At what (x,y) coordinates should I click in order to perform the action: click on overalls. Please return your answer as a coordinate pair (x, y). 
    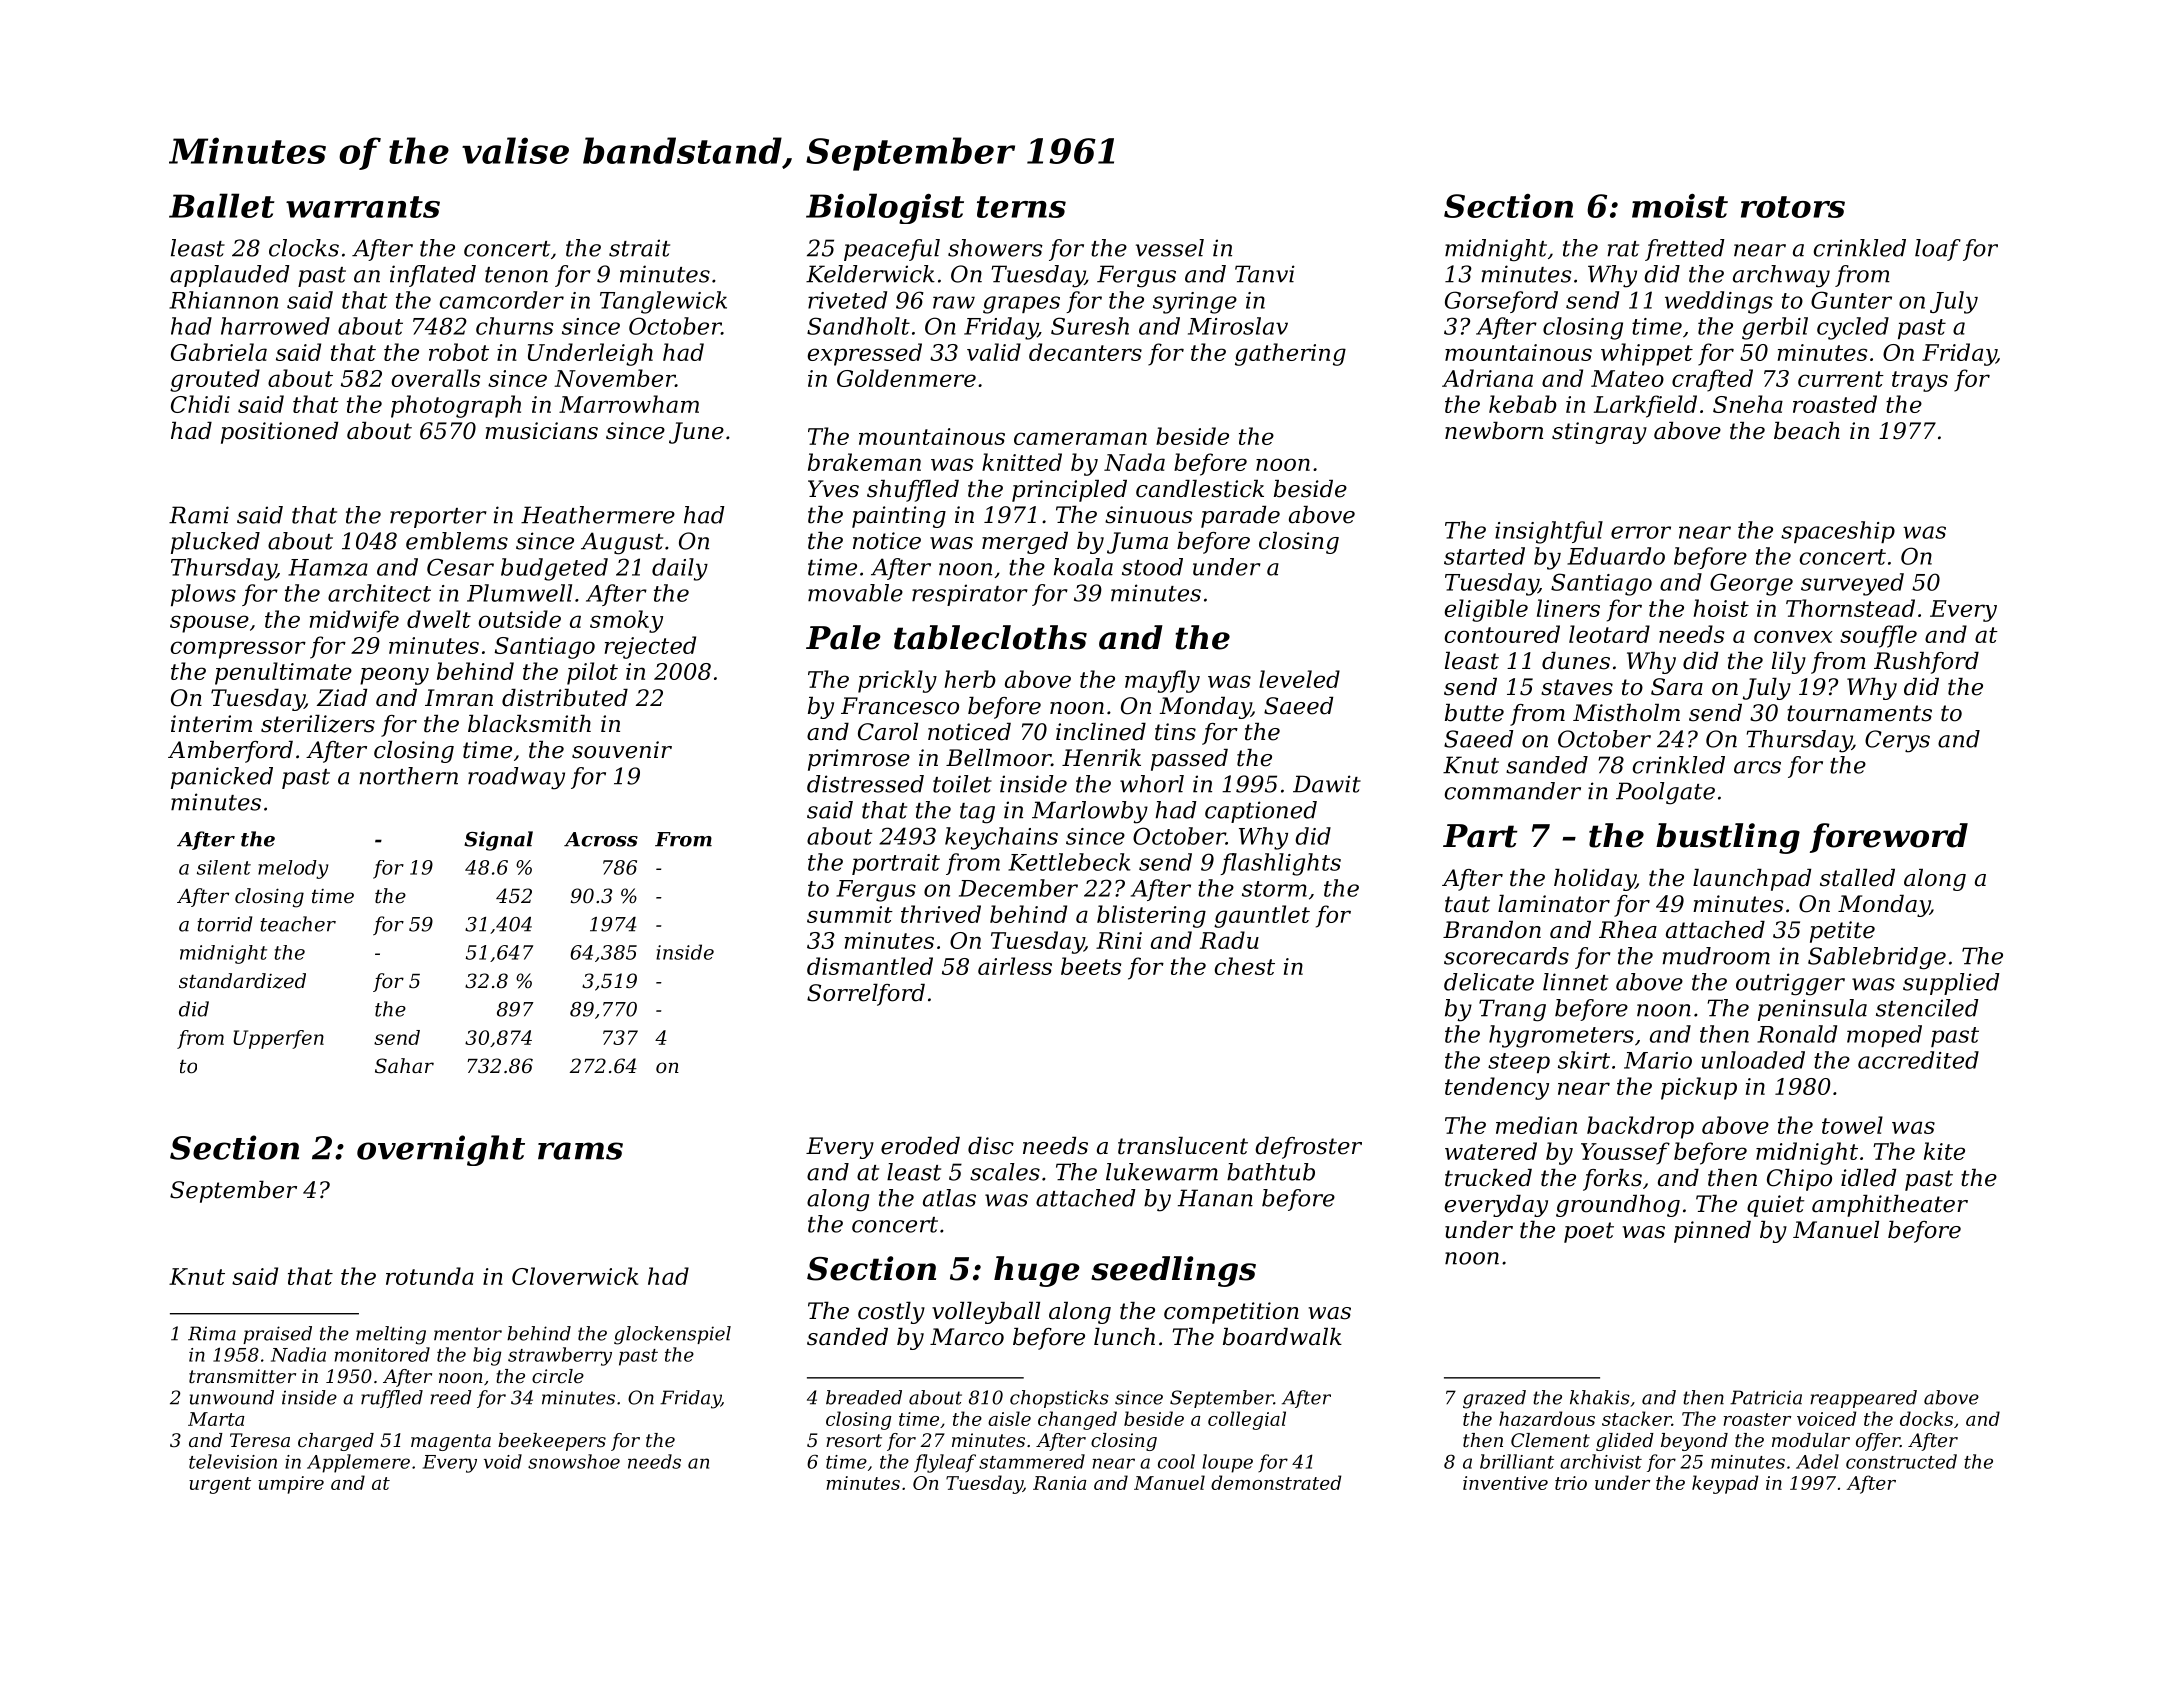
    Looking at the image, I should click on (435, 378).
